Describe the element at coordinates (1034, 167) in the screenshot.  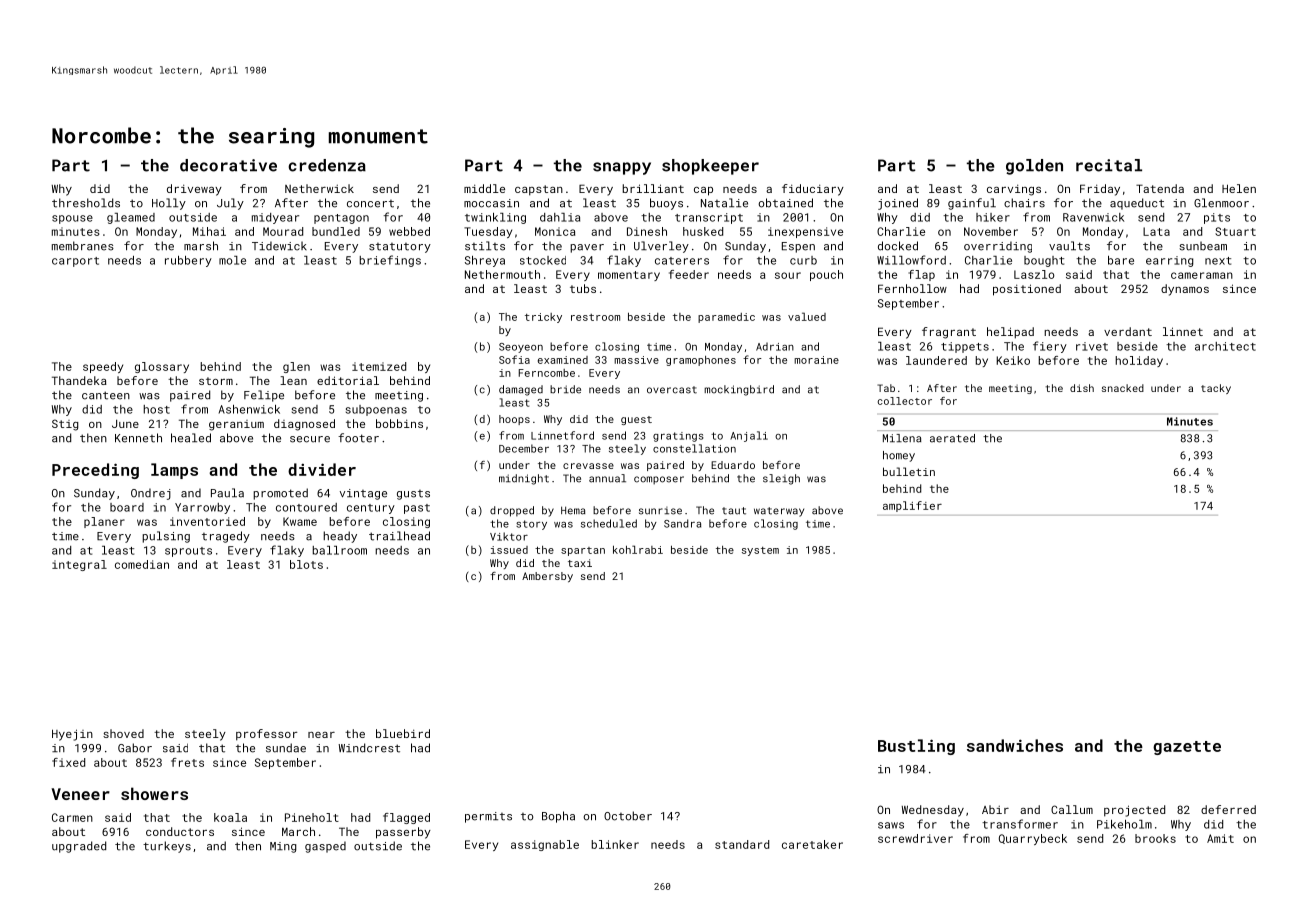
I see `golden` at that location.
